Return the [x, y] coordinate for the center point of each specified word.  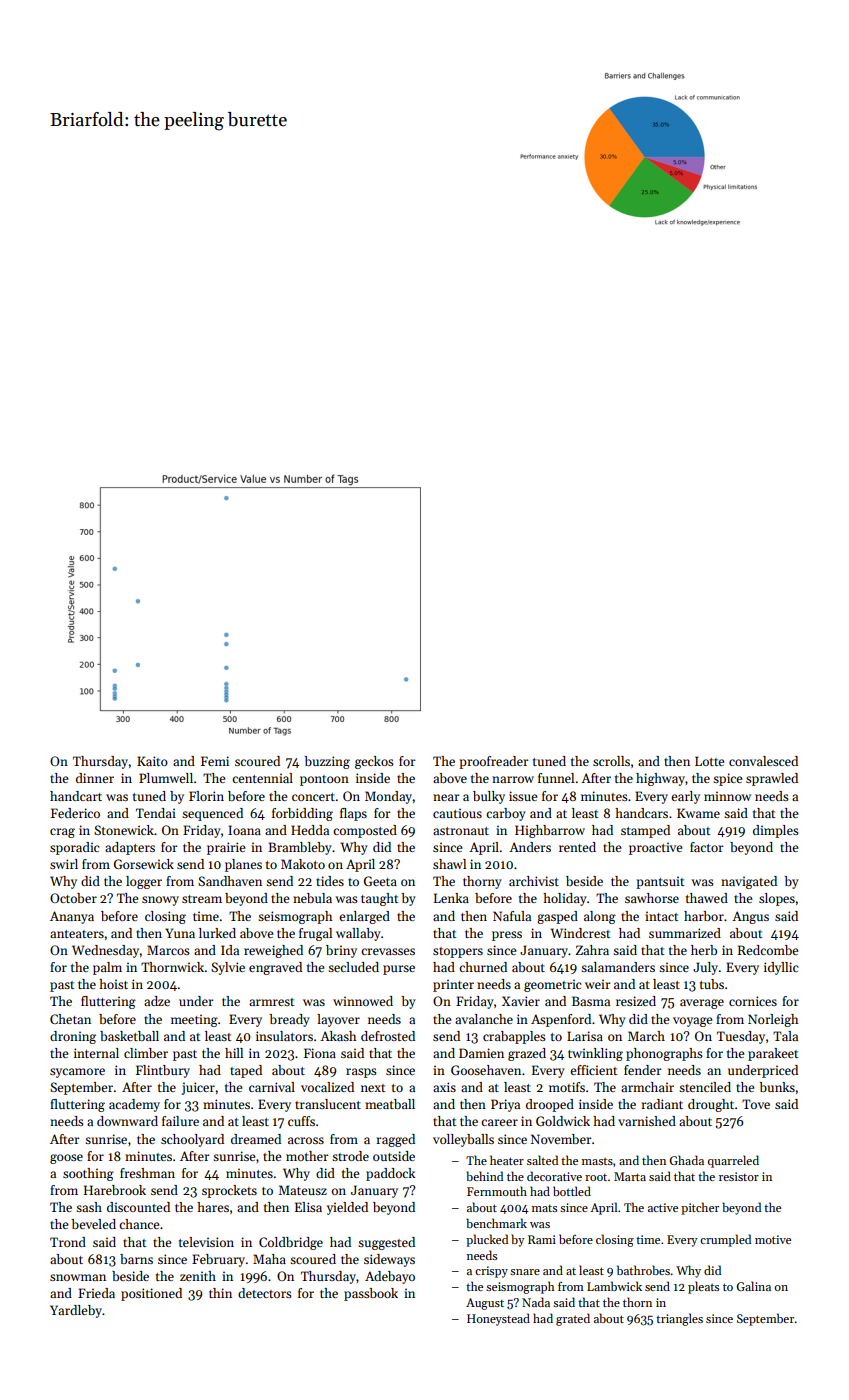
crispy [491, 1272]
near [446, 797]
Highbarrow [550, 831]
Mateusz [302, 1190]
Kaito [152, 761]
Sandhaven [230, 881]
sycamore [77, 1073]
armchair [647, 1087]
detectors [265, 1293]
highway [660, 779]
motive [773, 1239]
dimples [776, 831]
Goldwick [563, 1121]
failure [180, 1121]
